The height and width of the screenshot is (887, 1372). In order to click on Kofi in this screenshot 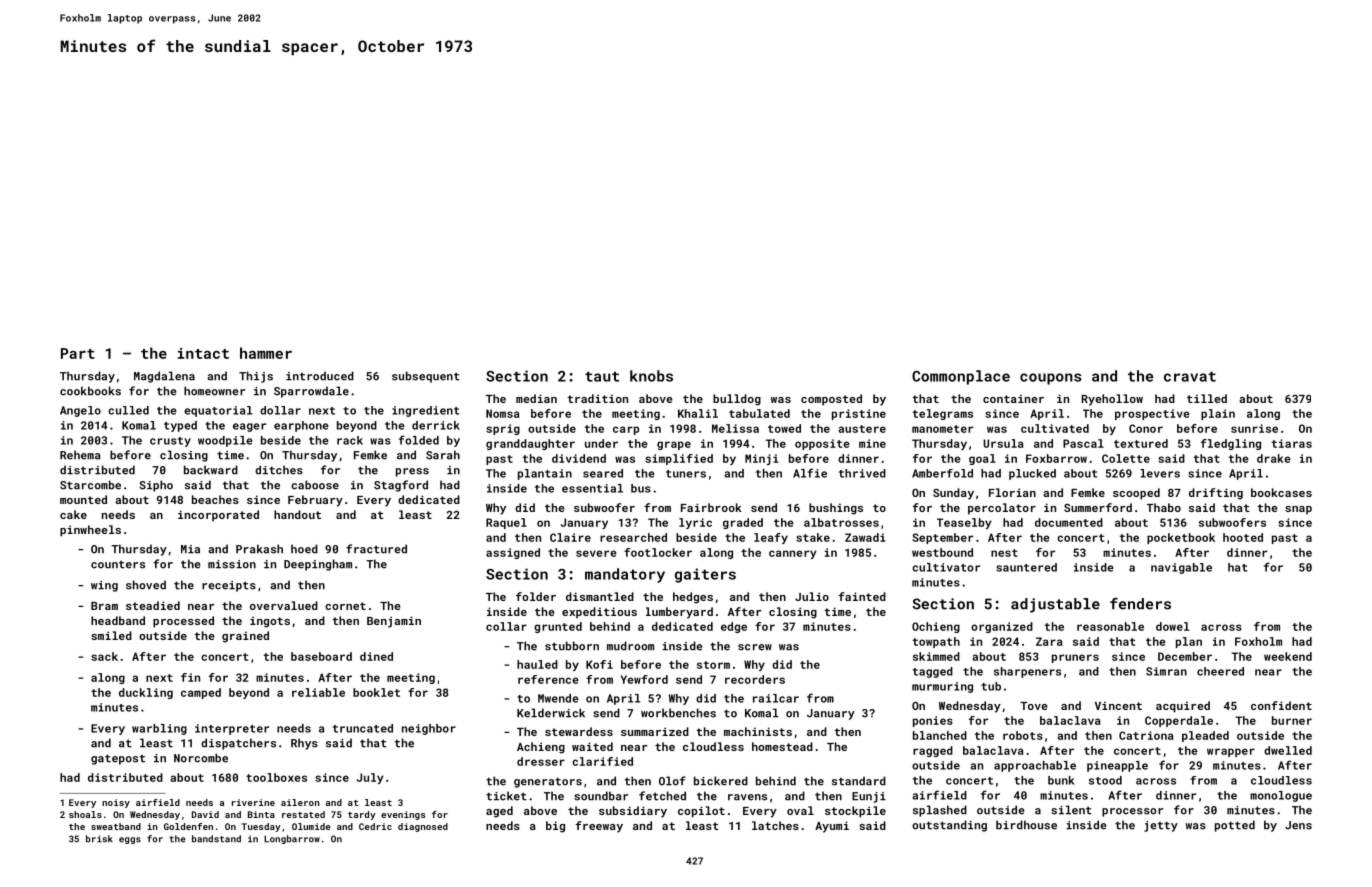, I will do `click(599, 664)`.
